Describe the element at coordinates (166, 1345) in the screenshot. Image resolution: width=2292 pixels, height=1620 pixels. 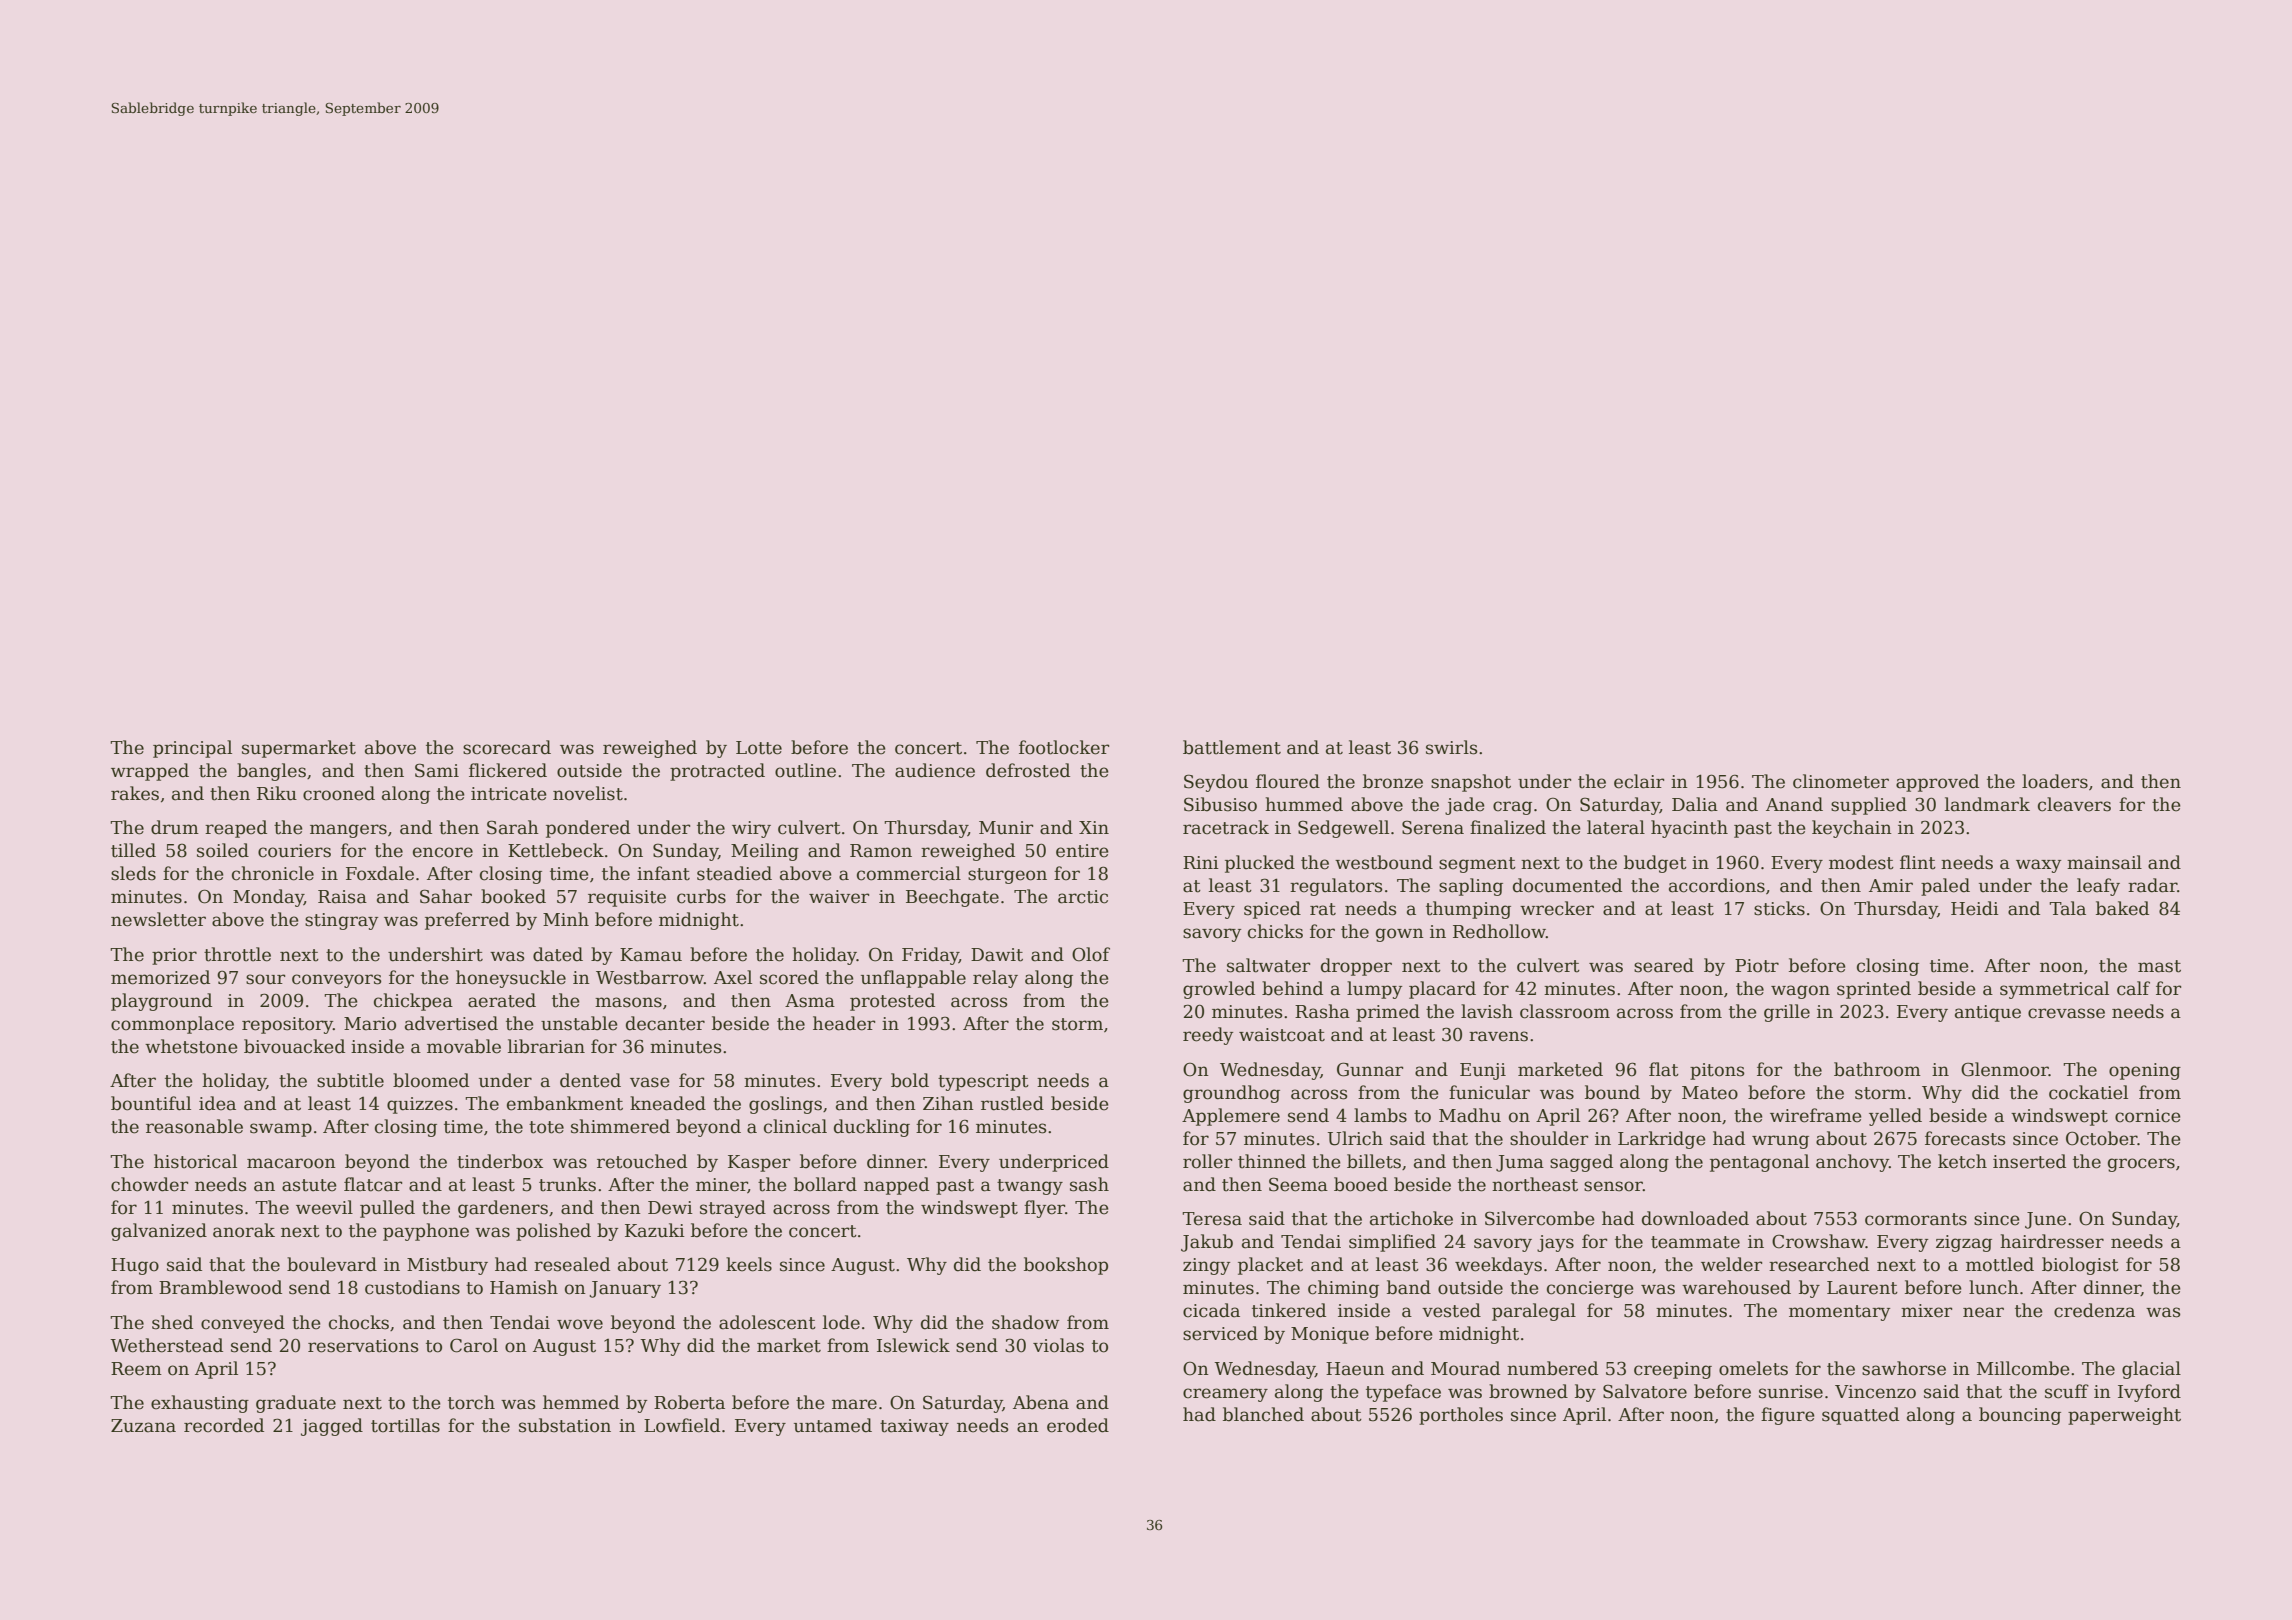
I see `Wetherstead` at that location.
